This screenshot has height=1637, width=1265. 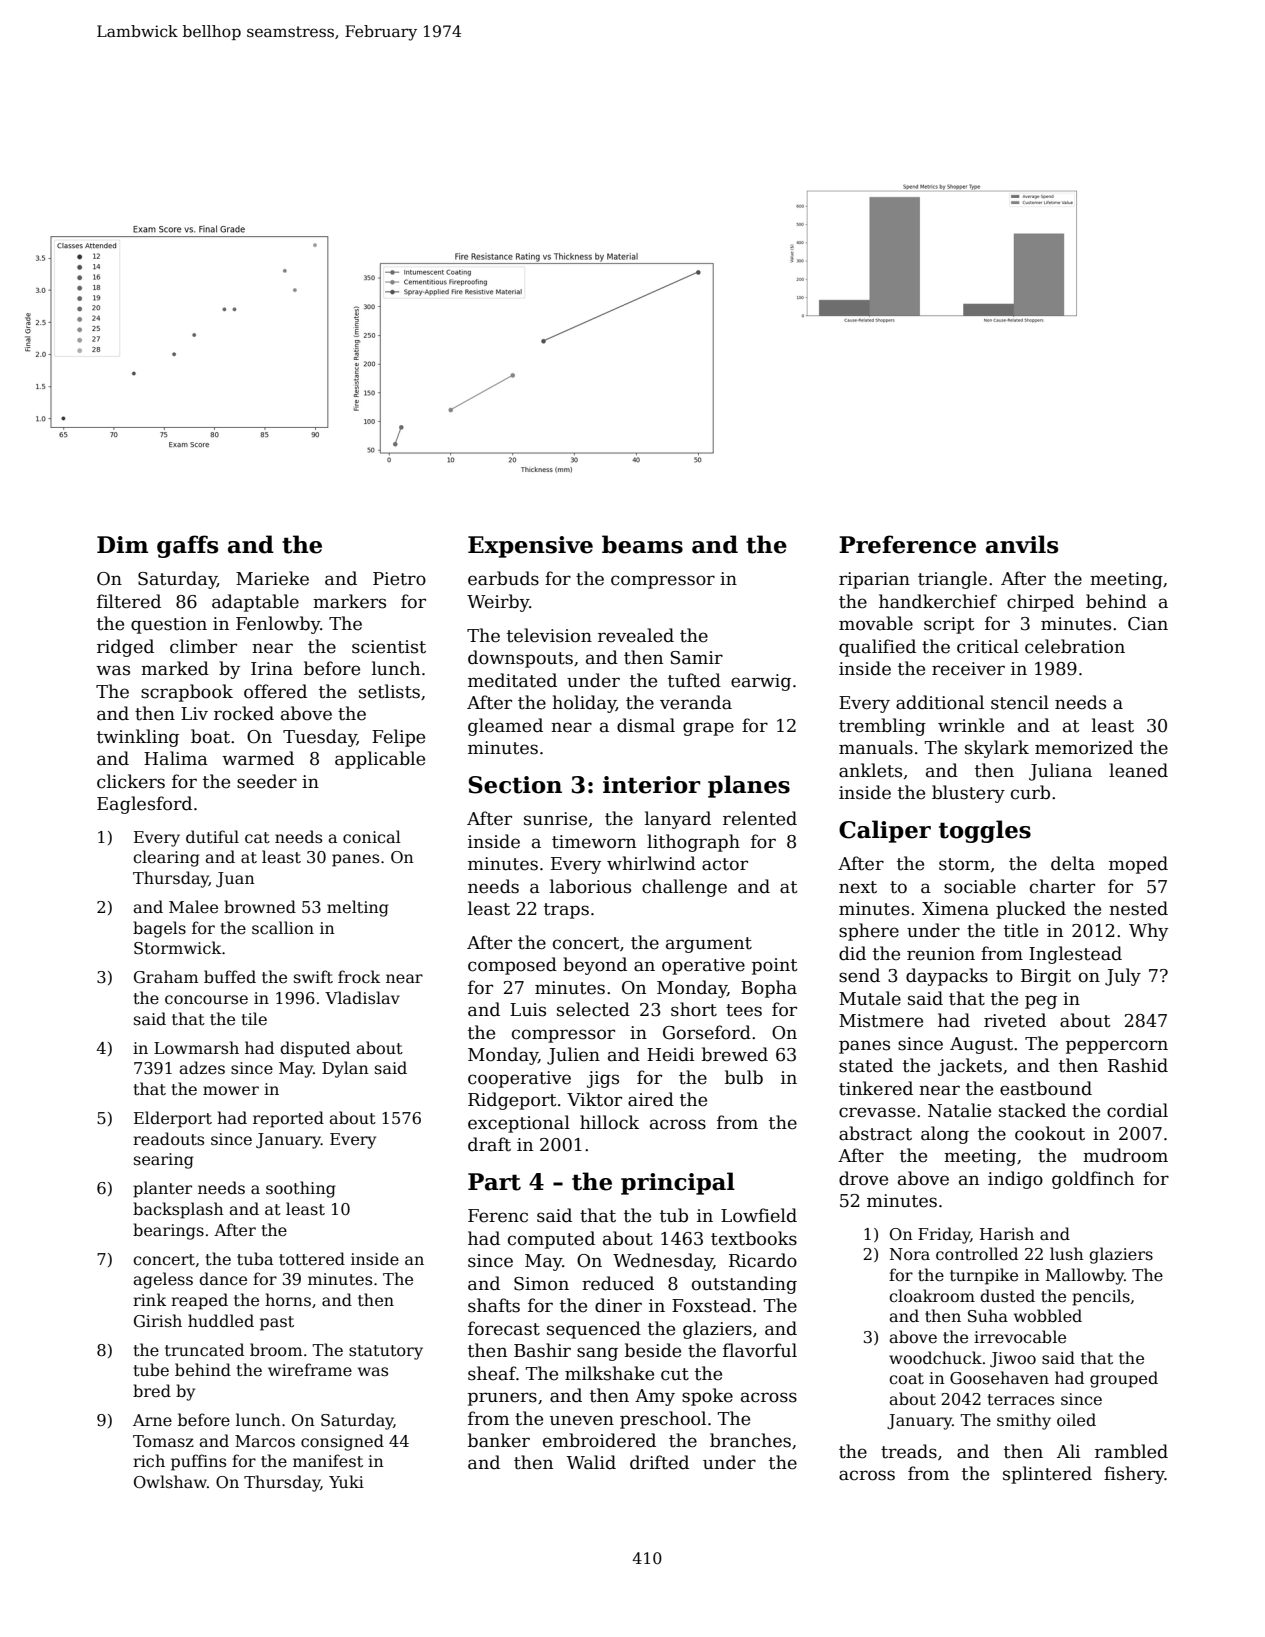 I want to click on fishery, so click(x=1134, y=1475).
